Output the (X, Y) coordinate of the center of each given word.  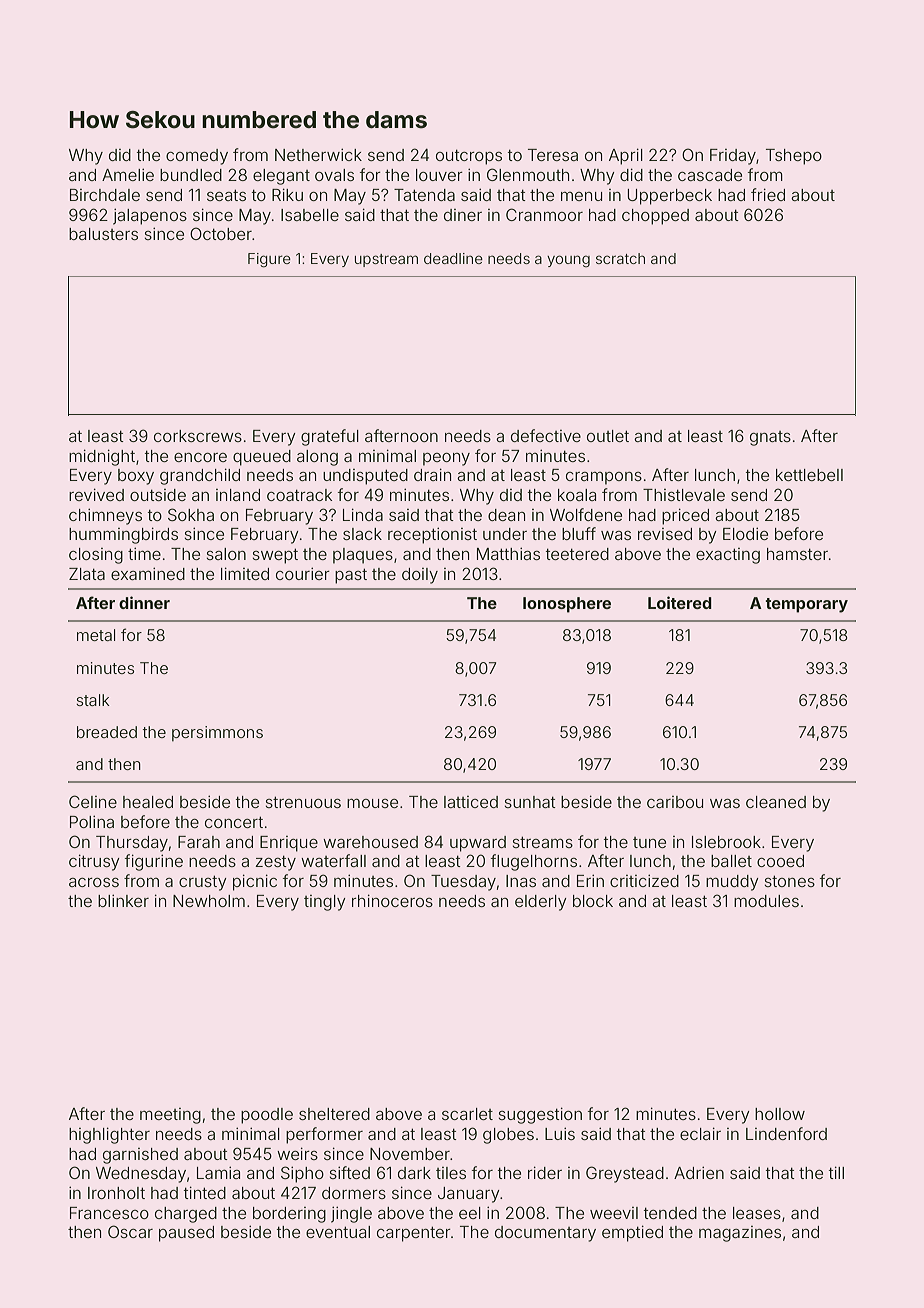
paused (186, 1234)
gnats (770, 438)
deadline (453, 258)
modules (766, 901)
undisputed (365, 477)
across (94, 882)
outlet (608, 436)
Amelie (128, 174)
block (593, 901)
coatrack (299, 495)
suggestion (540, 1115)
